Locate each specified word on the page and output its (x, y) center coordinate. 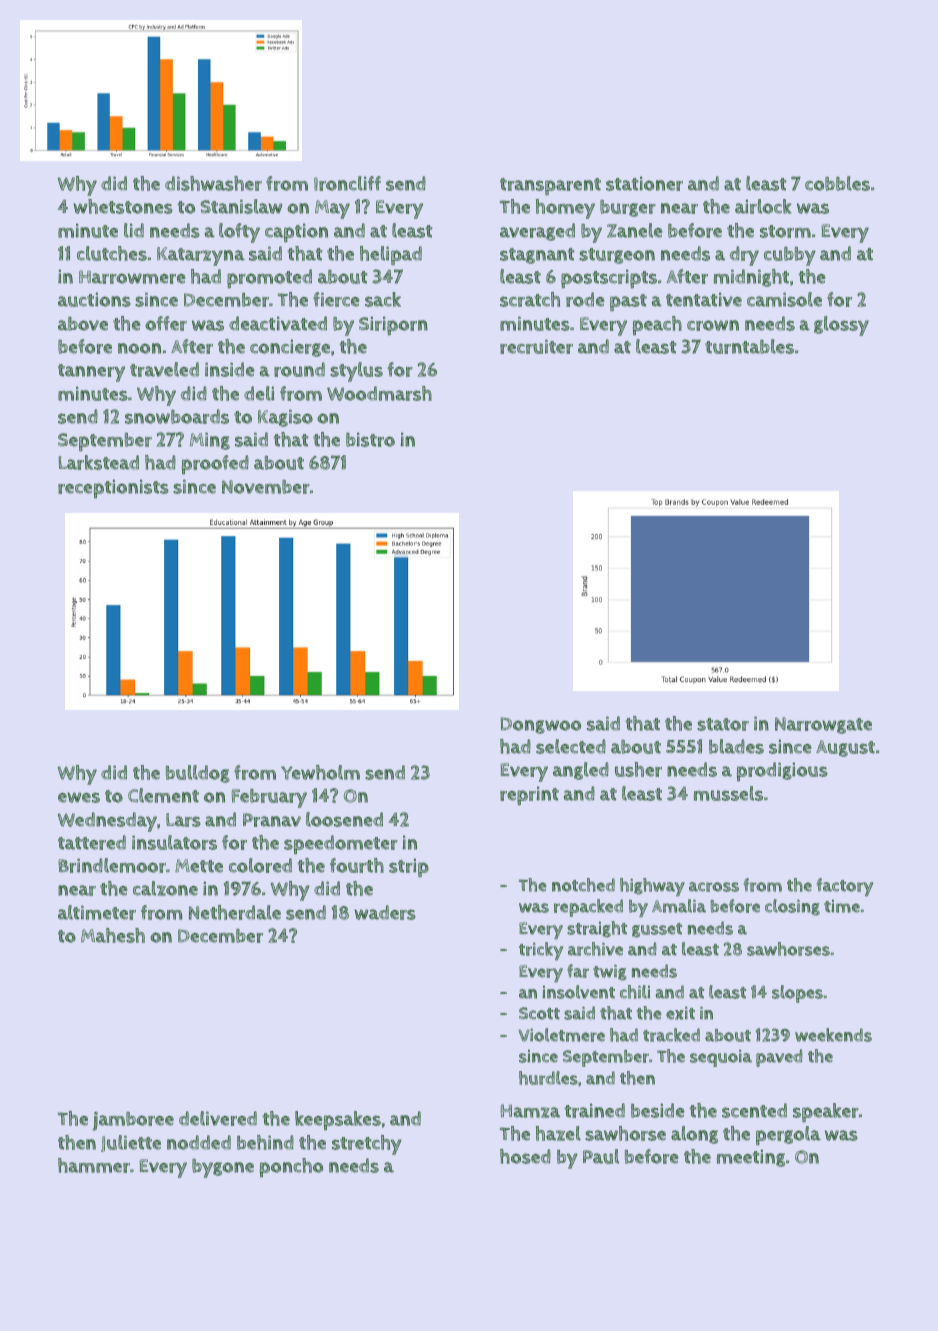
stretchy (367, 1145)
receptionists (113, 488)
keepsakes (338, 1120)
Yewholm (320, 772)
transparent (550, 187)
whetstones (123, 206)
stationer (644, 183)
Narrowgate (823, 725)
